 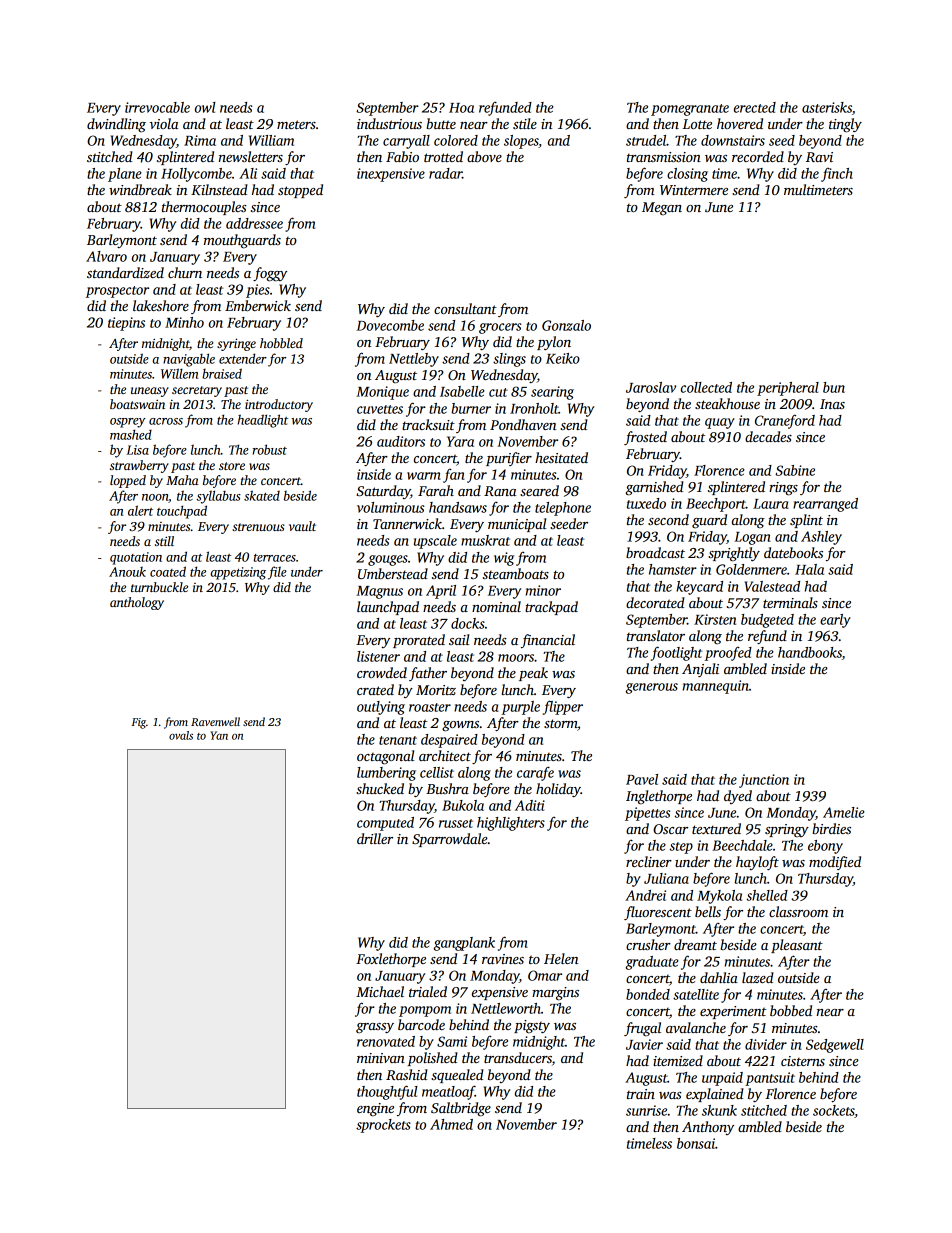 What do you see at coordinates (271, 140) in the screenshot?
I see `William` at bounding box center [271, 140].
